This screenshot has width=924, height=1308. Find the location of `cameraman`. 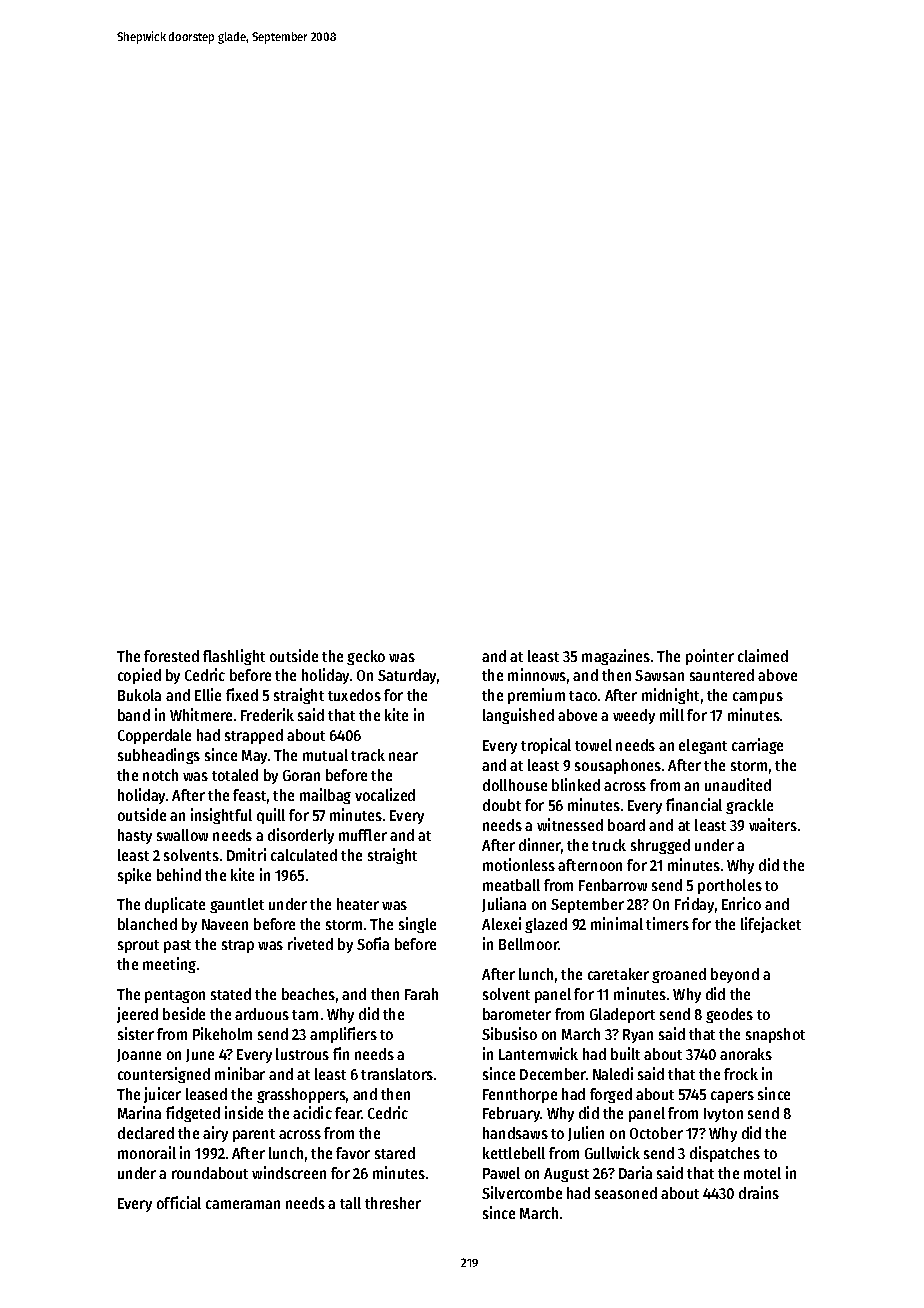

cameraman is located at coordinates (243, 1204).
